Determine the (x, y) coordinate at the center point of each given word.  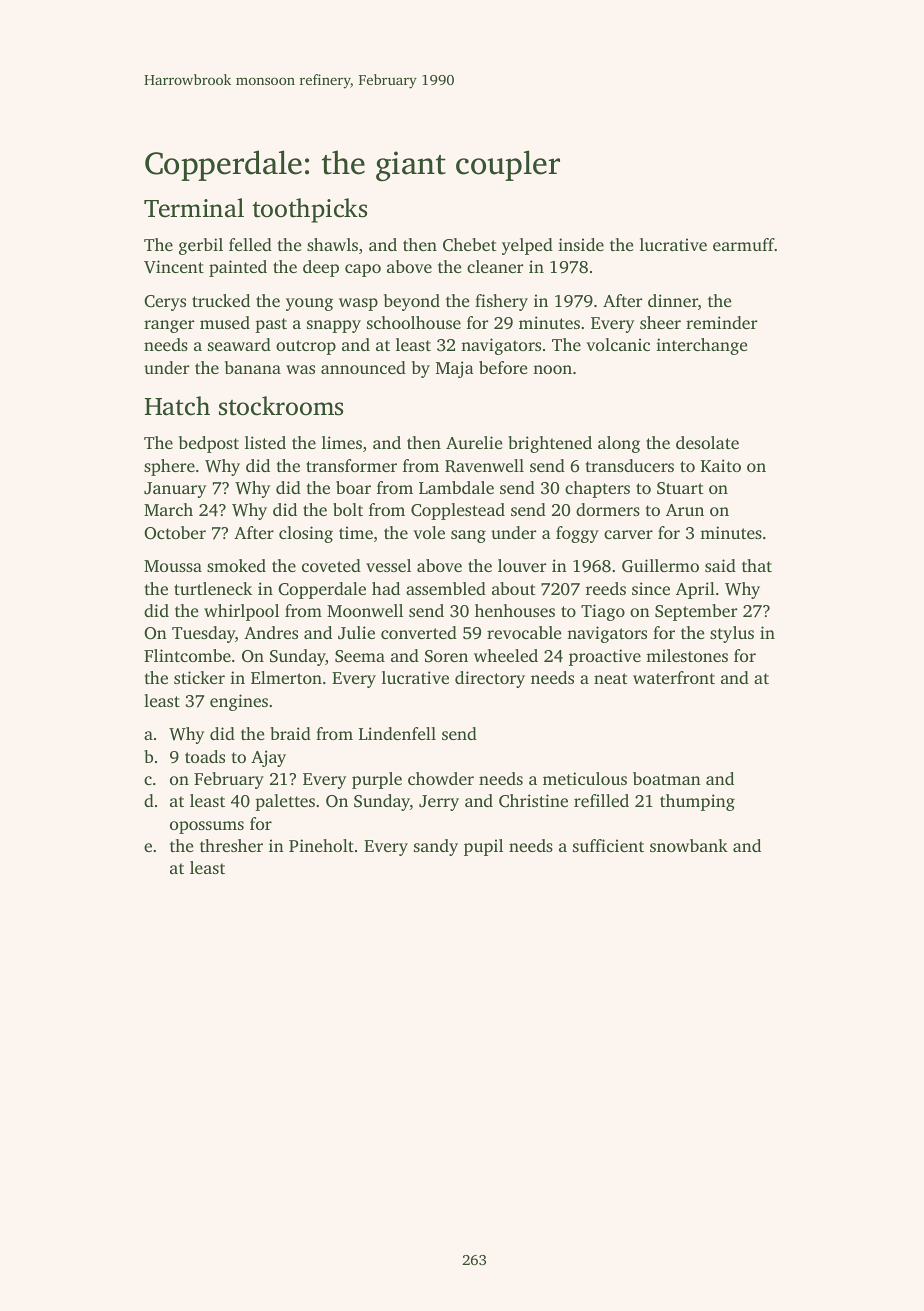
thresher (231, 845)
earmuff (744, 244)
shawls (332, 244)
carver (628, 534)
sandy (436, 847)
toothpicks (309, 210)
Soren (446, 656)
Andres (271, 632)
